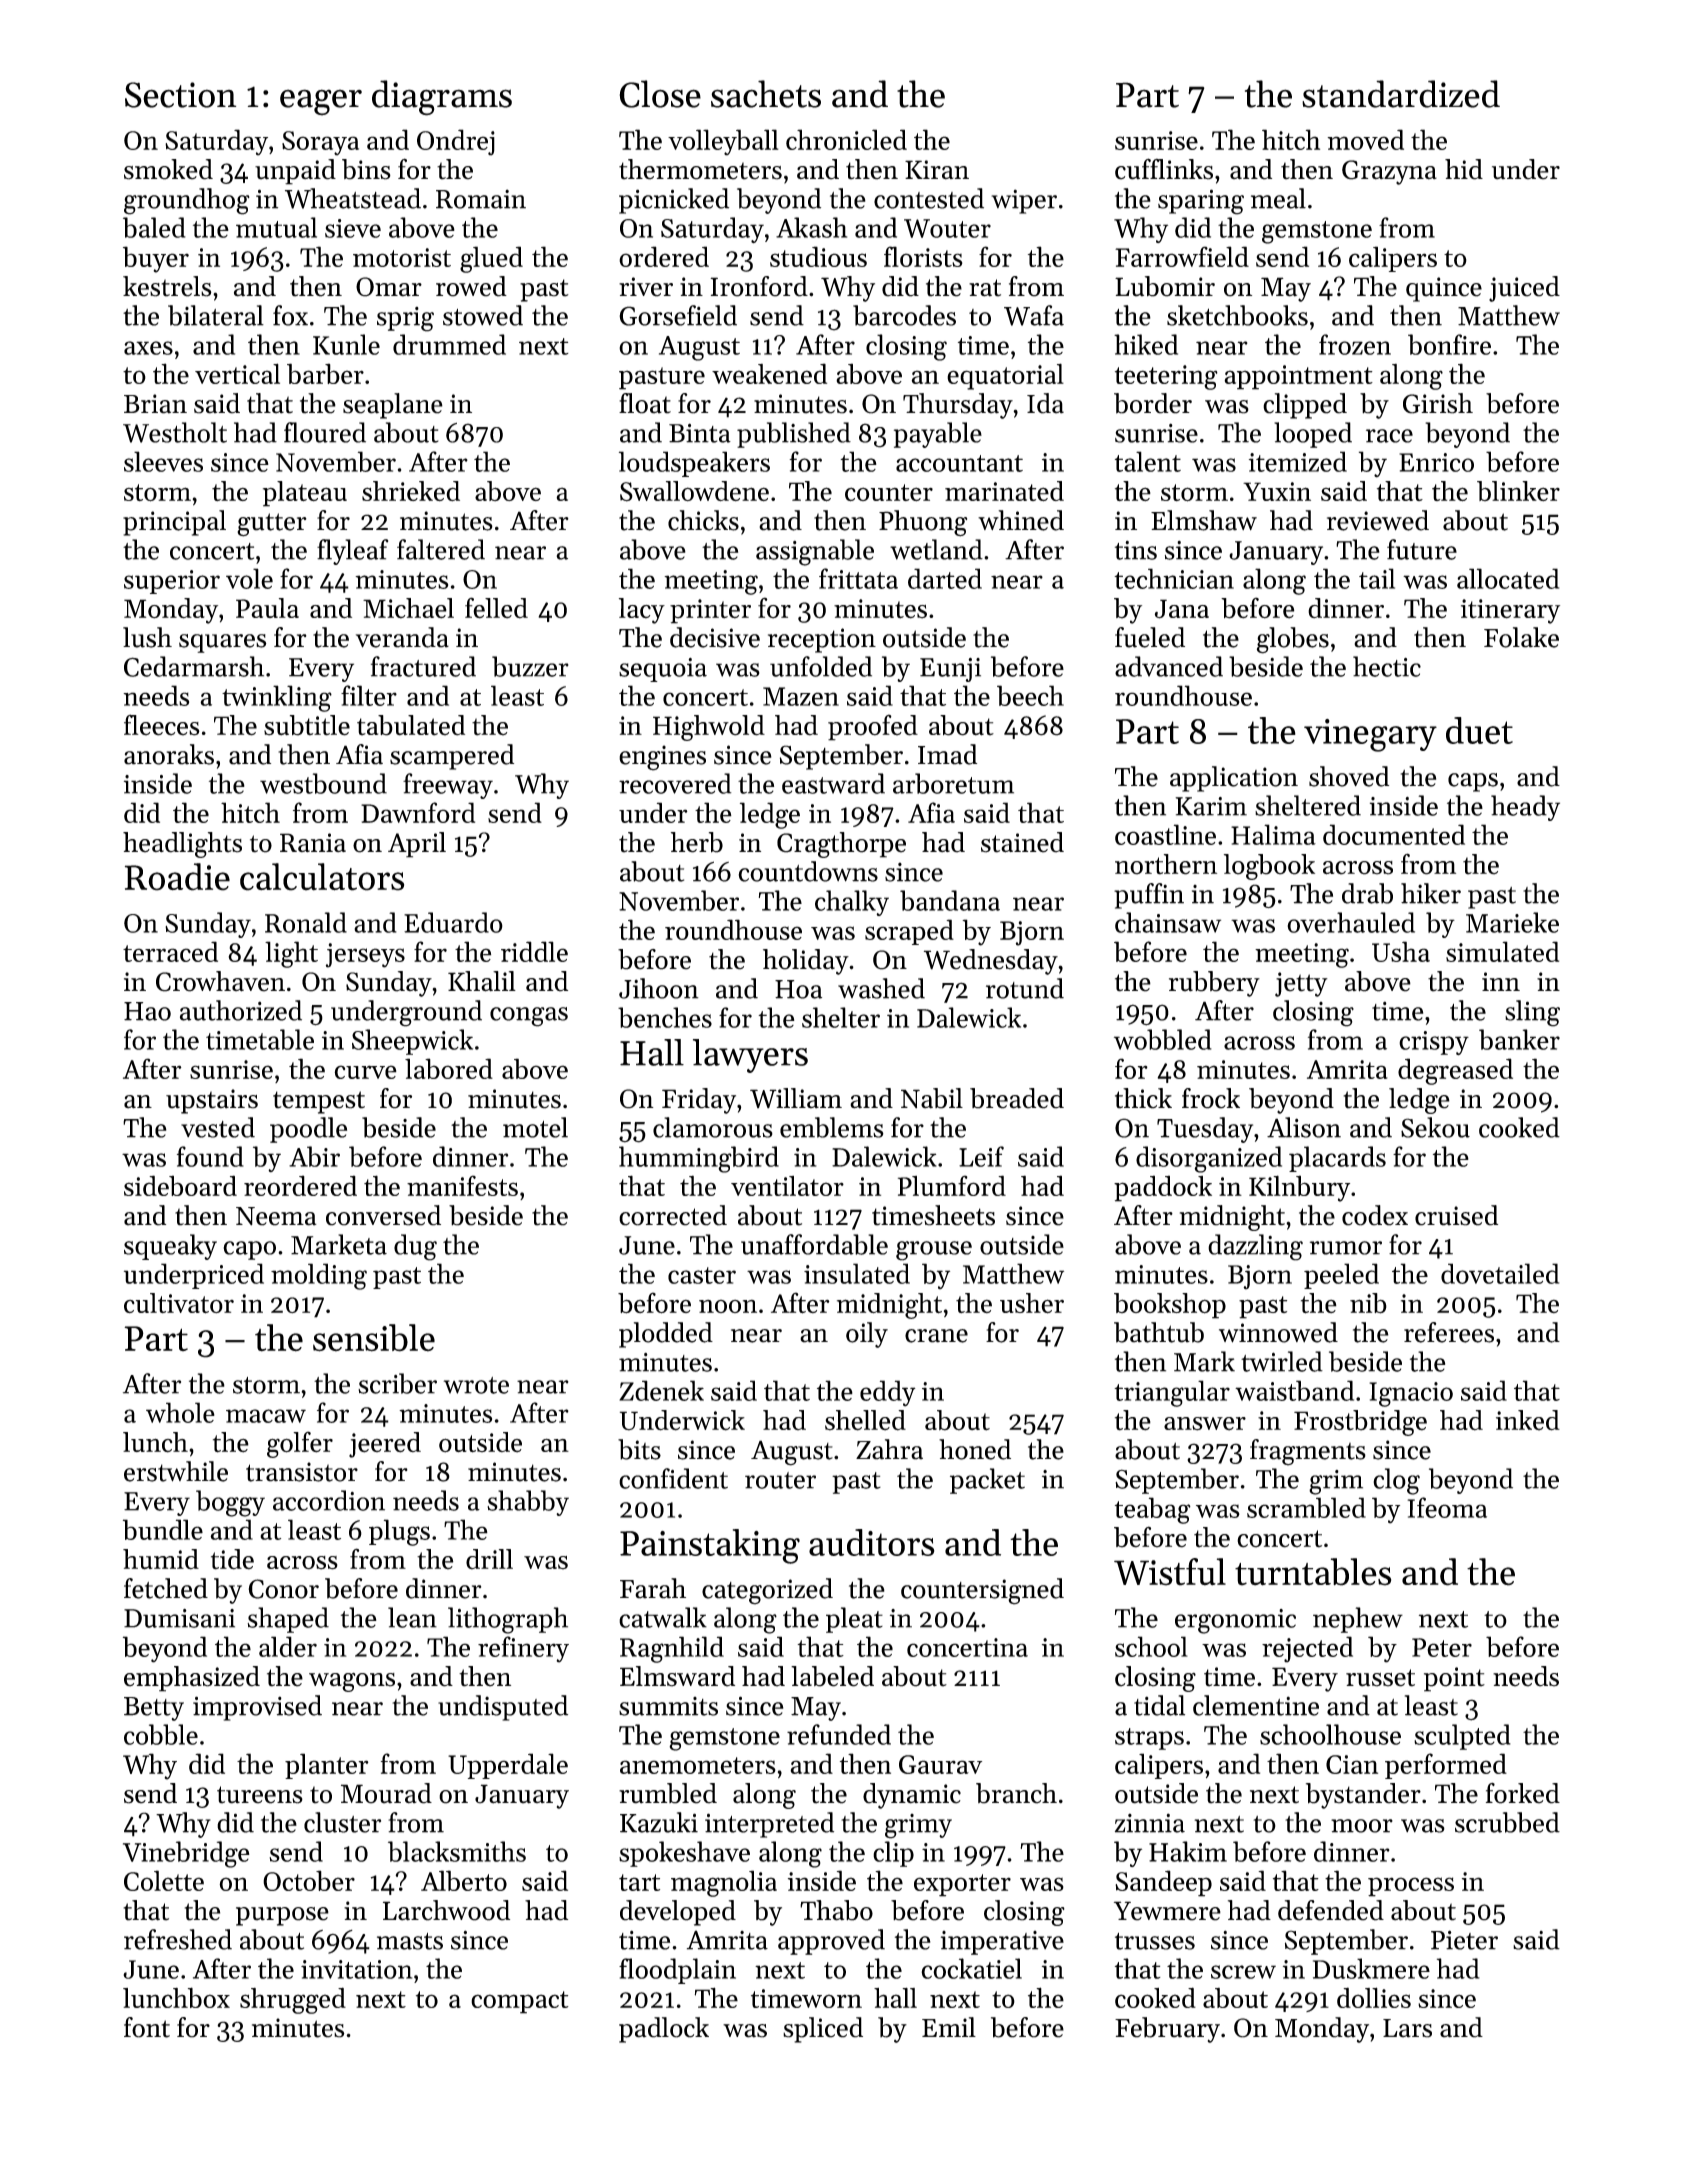  I want to click on eager, so click(321, 102).
